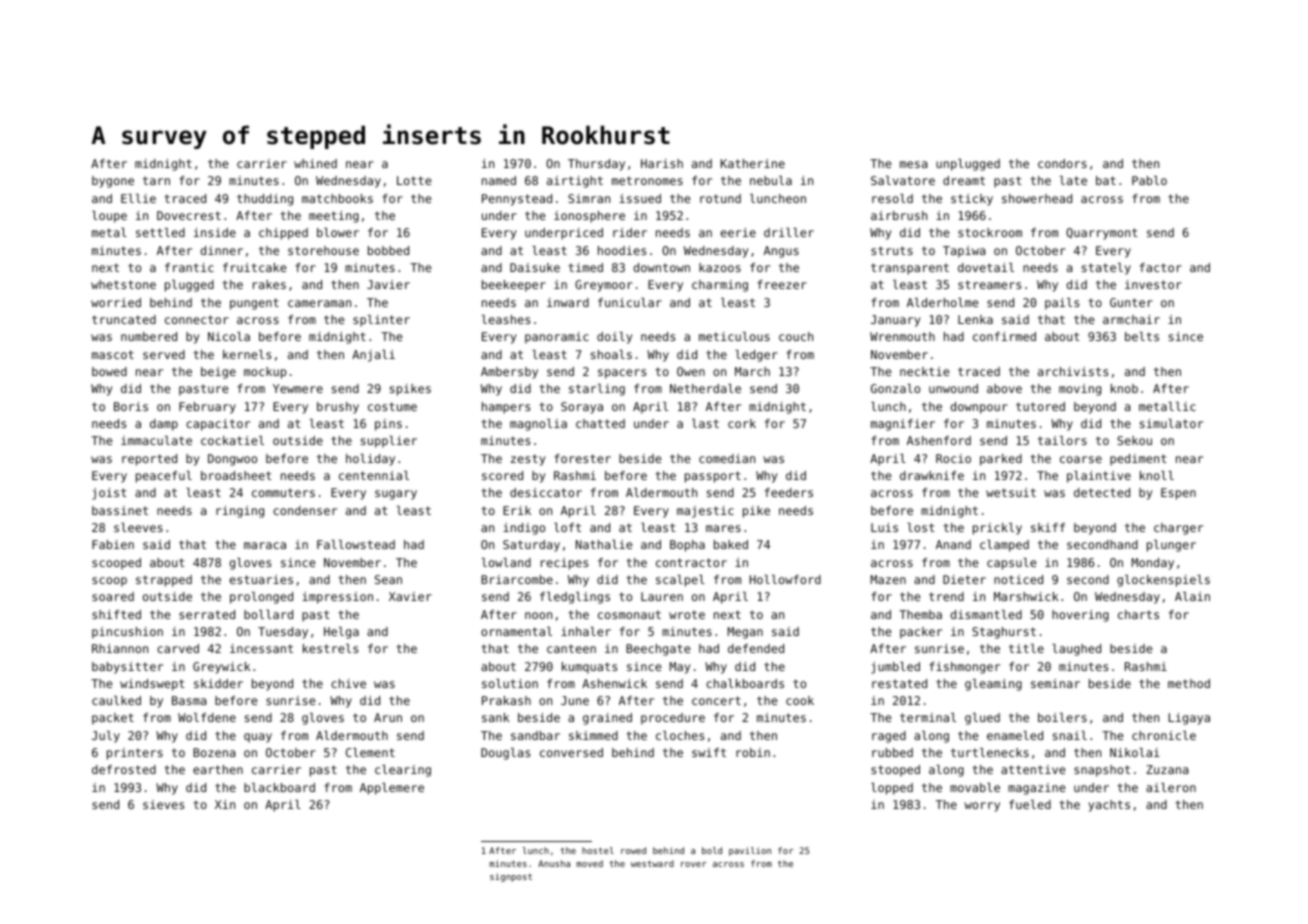 The image size is (1308, 924). What do you see at coordinates (514, 286) in the document?
I see `beekeeper` at bounding box center [514, 286].
